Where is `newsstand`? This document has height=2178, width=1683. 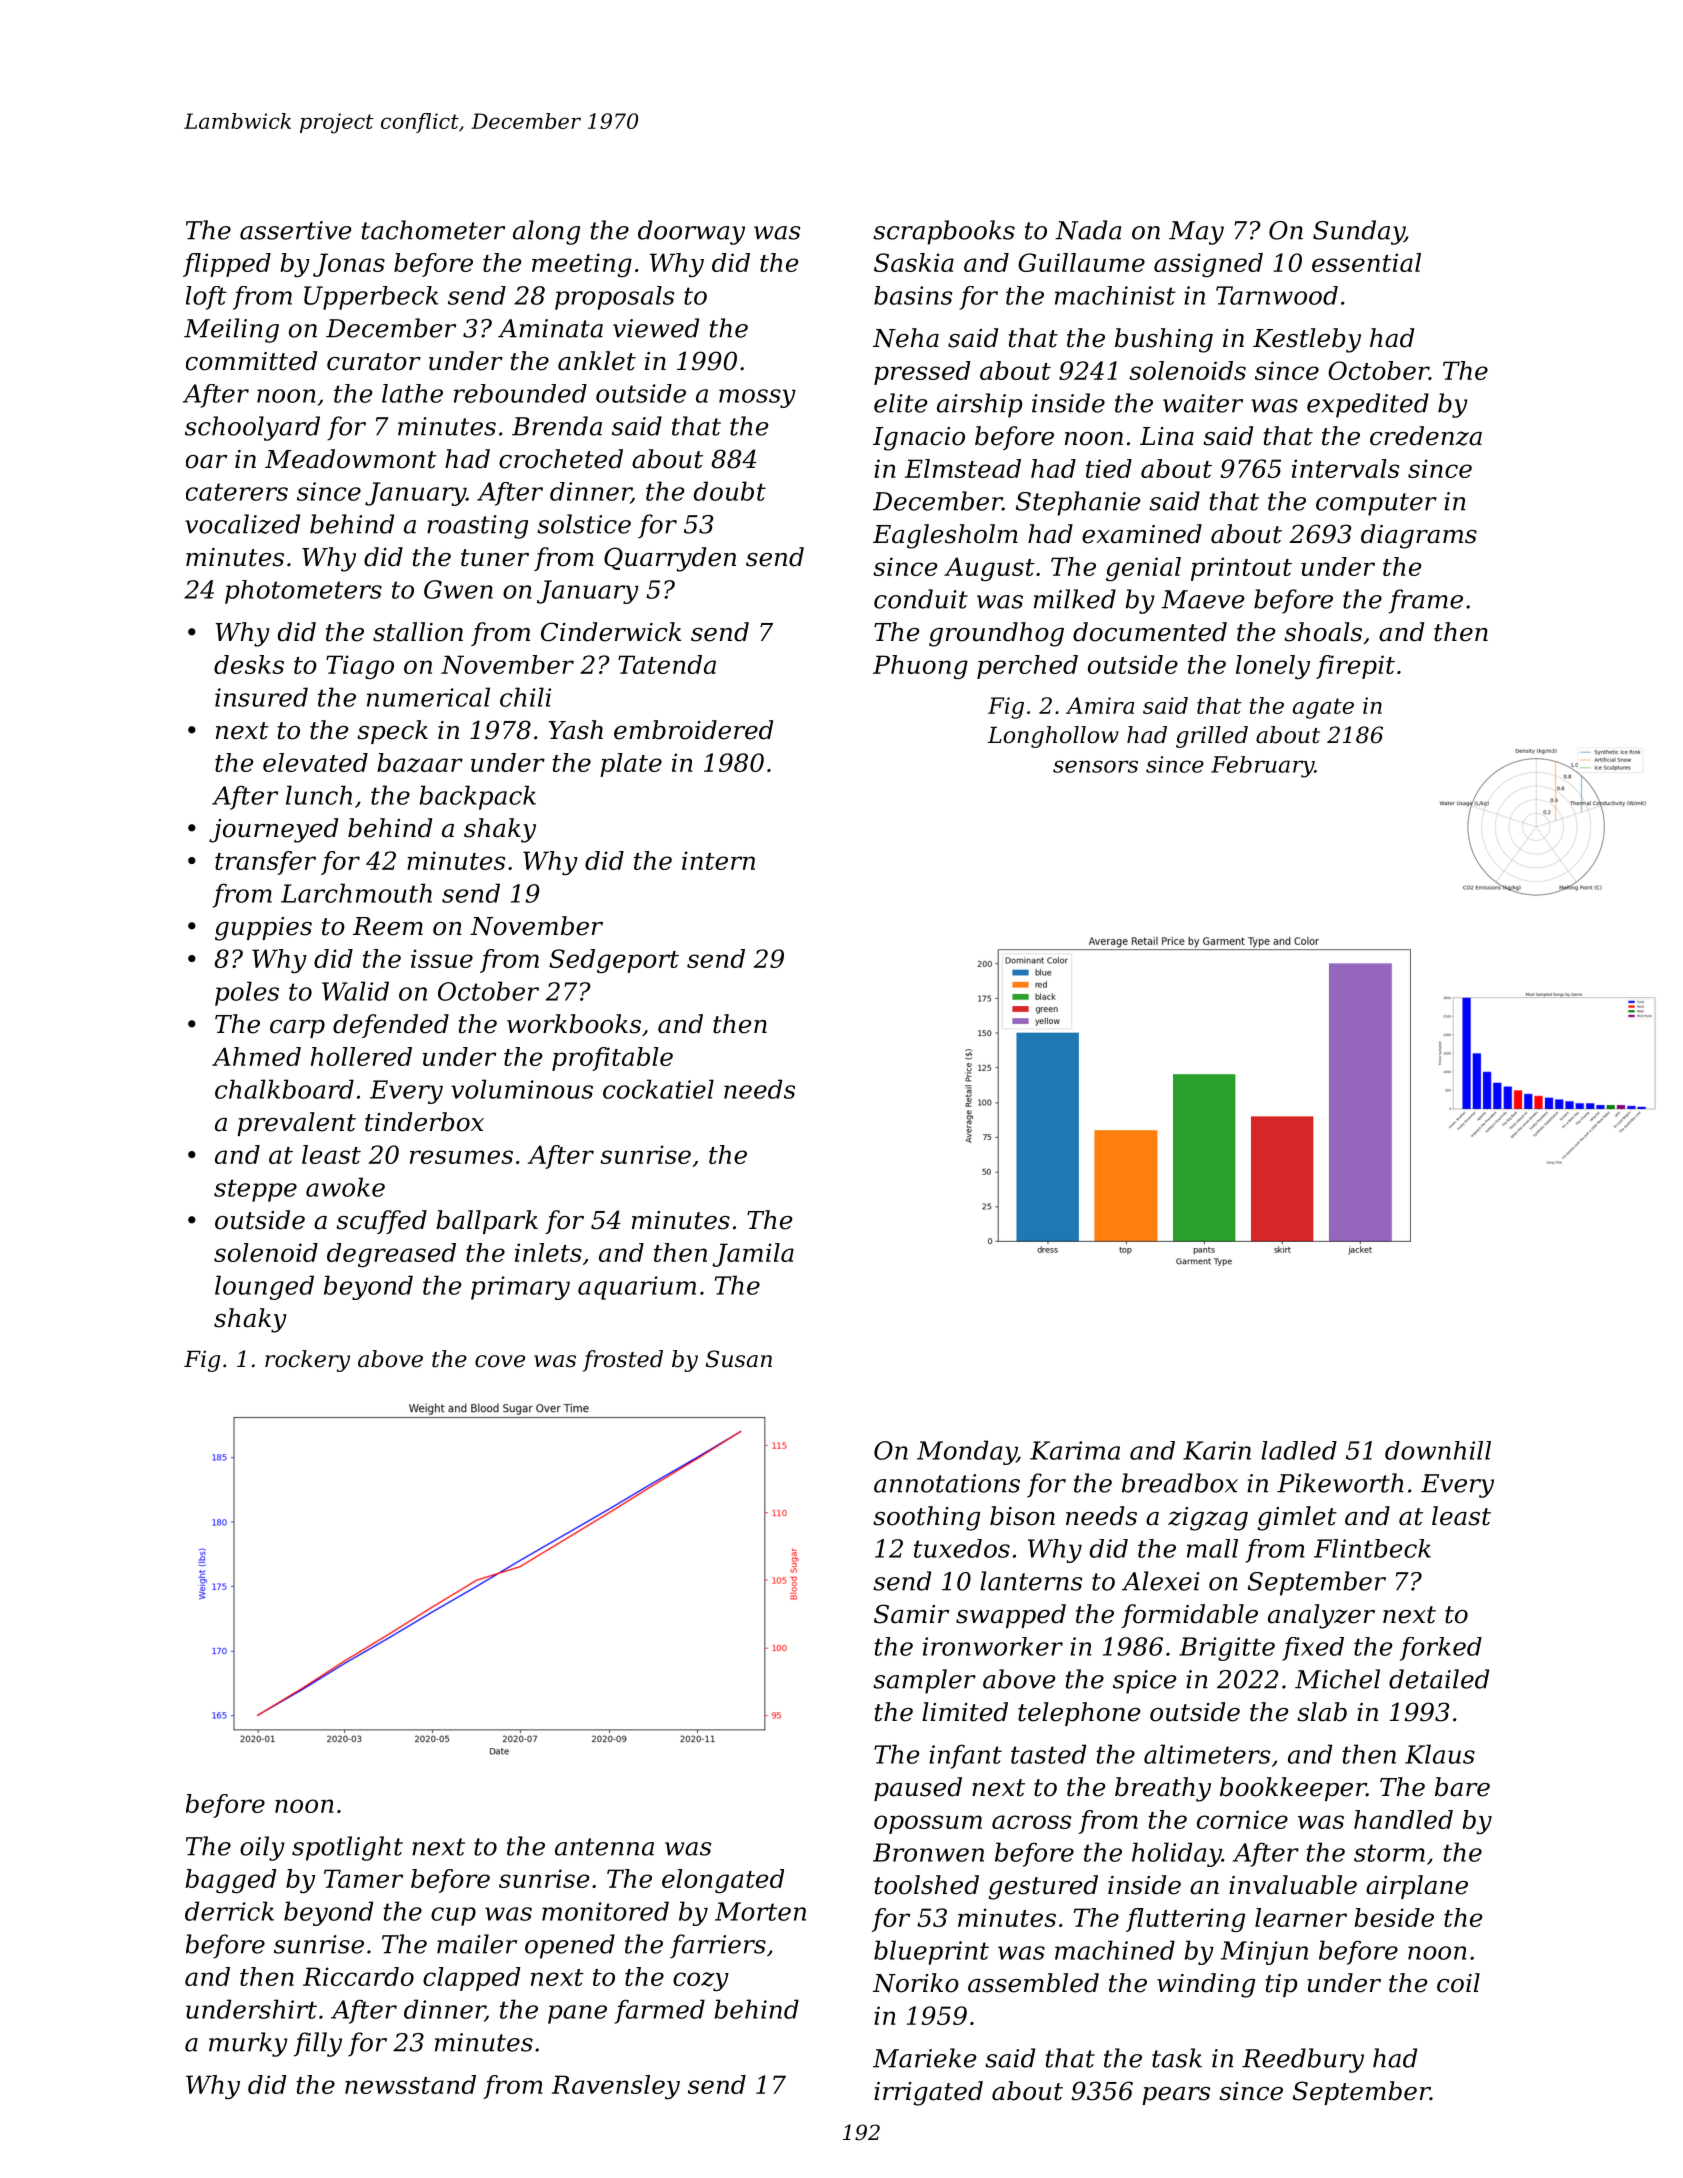
newsstand is located at coordinates (410, 2084).
